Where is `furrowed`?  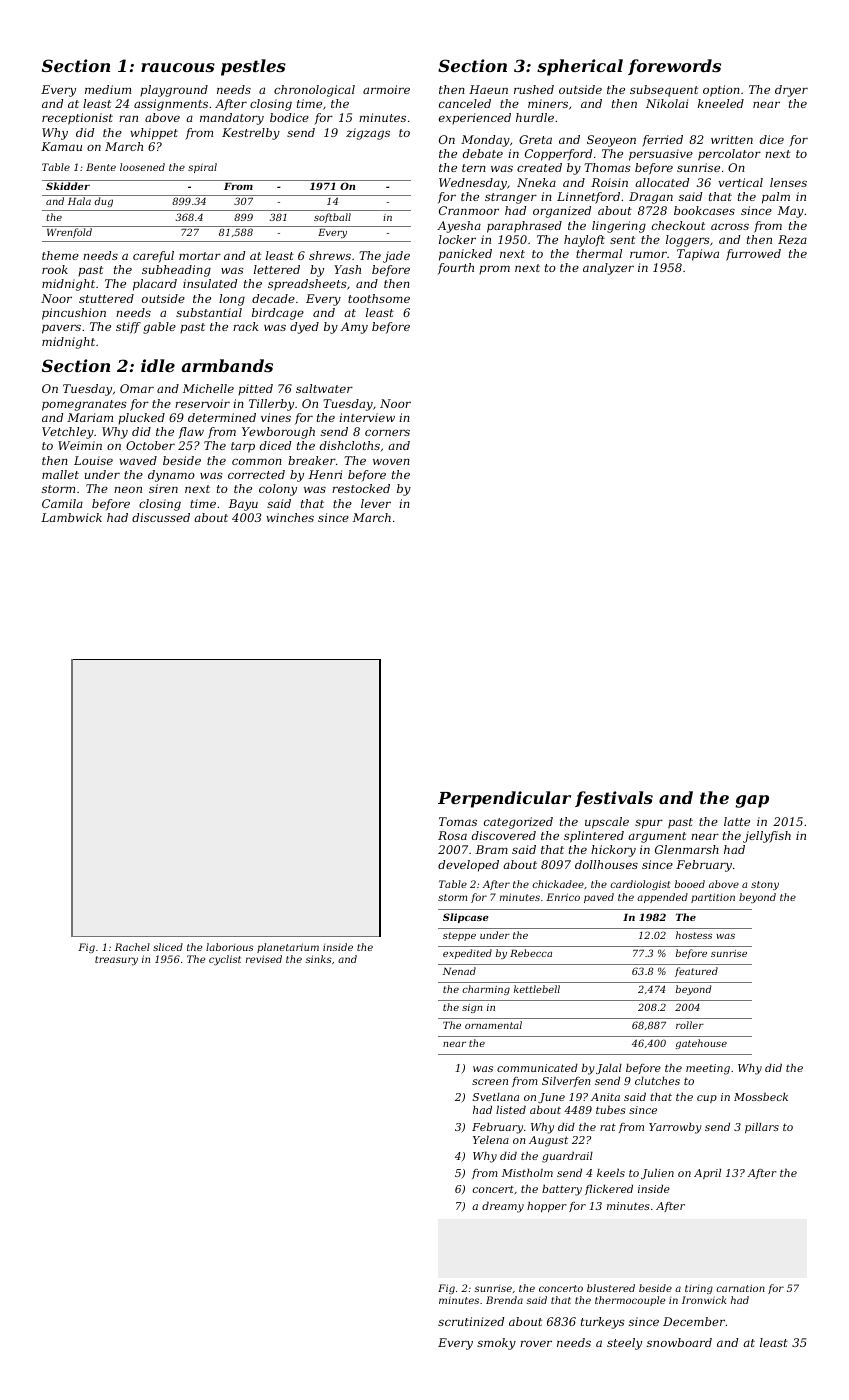 furrowed is located at coordinates (753, 255).
